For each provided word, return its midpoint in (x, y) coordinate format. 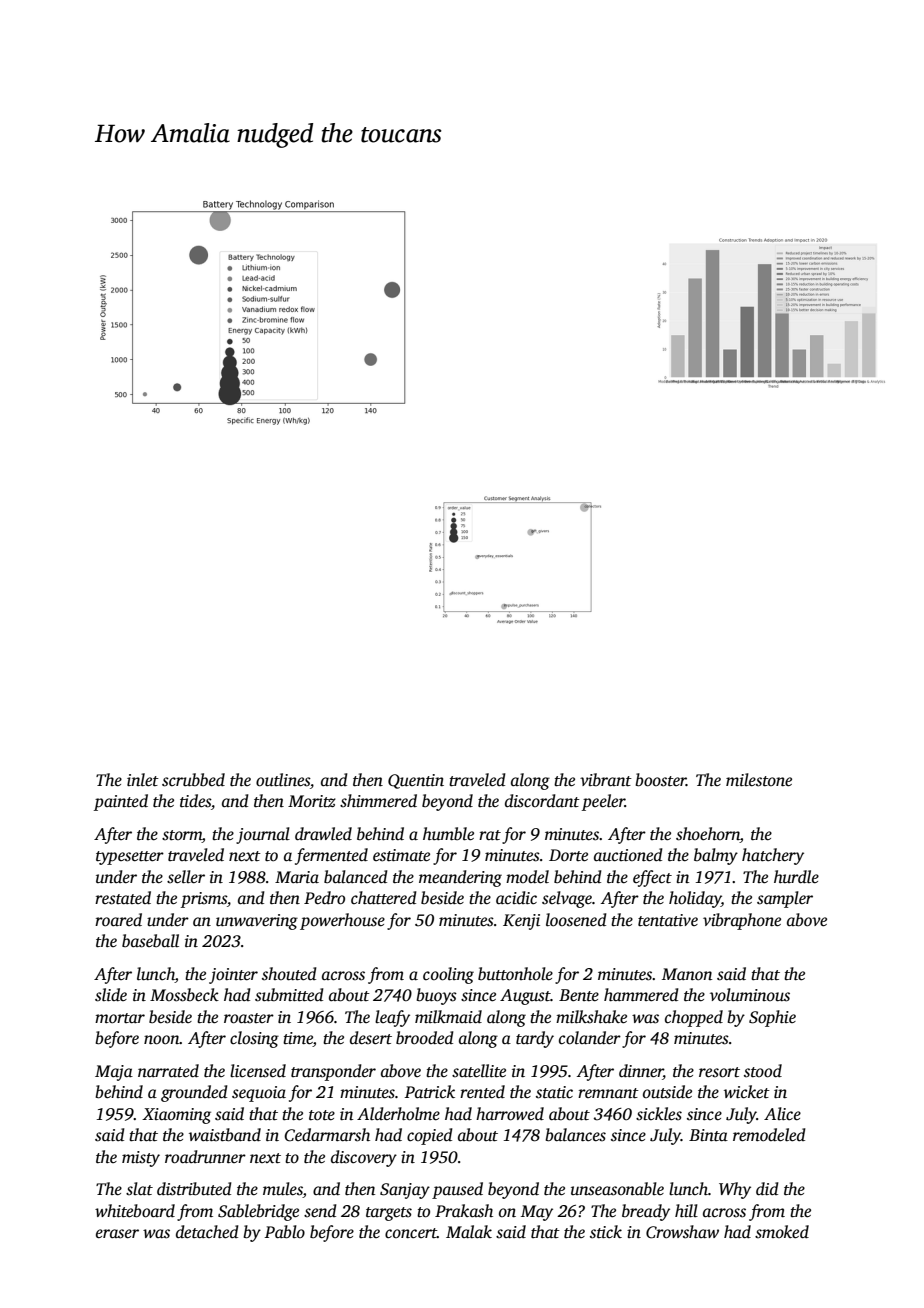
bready (646, 1212)
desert (371, 1038)
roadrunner (205, 1157)
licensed (258, 1071)
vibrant (606, 780)
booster (660, 780)
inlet (143, 780)
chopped (694, 1018)
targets (389, 1214)
